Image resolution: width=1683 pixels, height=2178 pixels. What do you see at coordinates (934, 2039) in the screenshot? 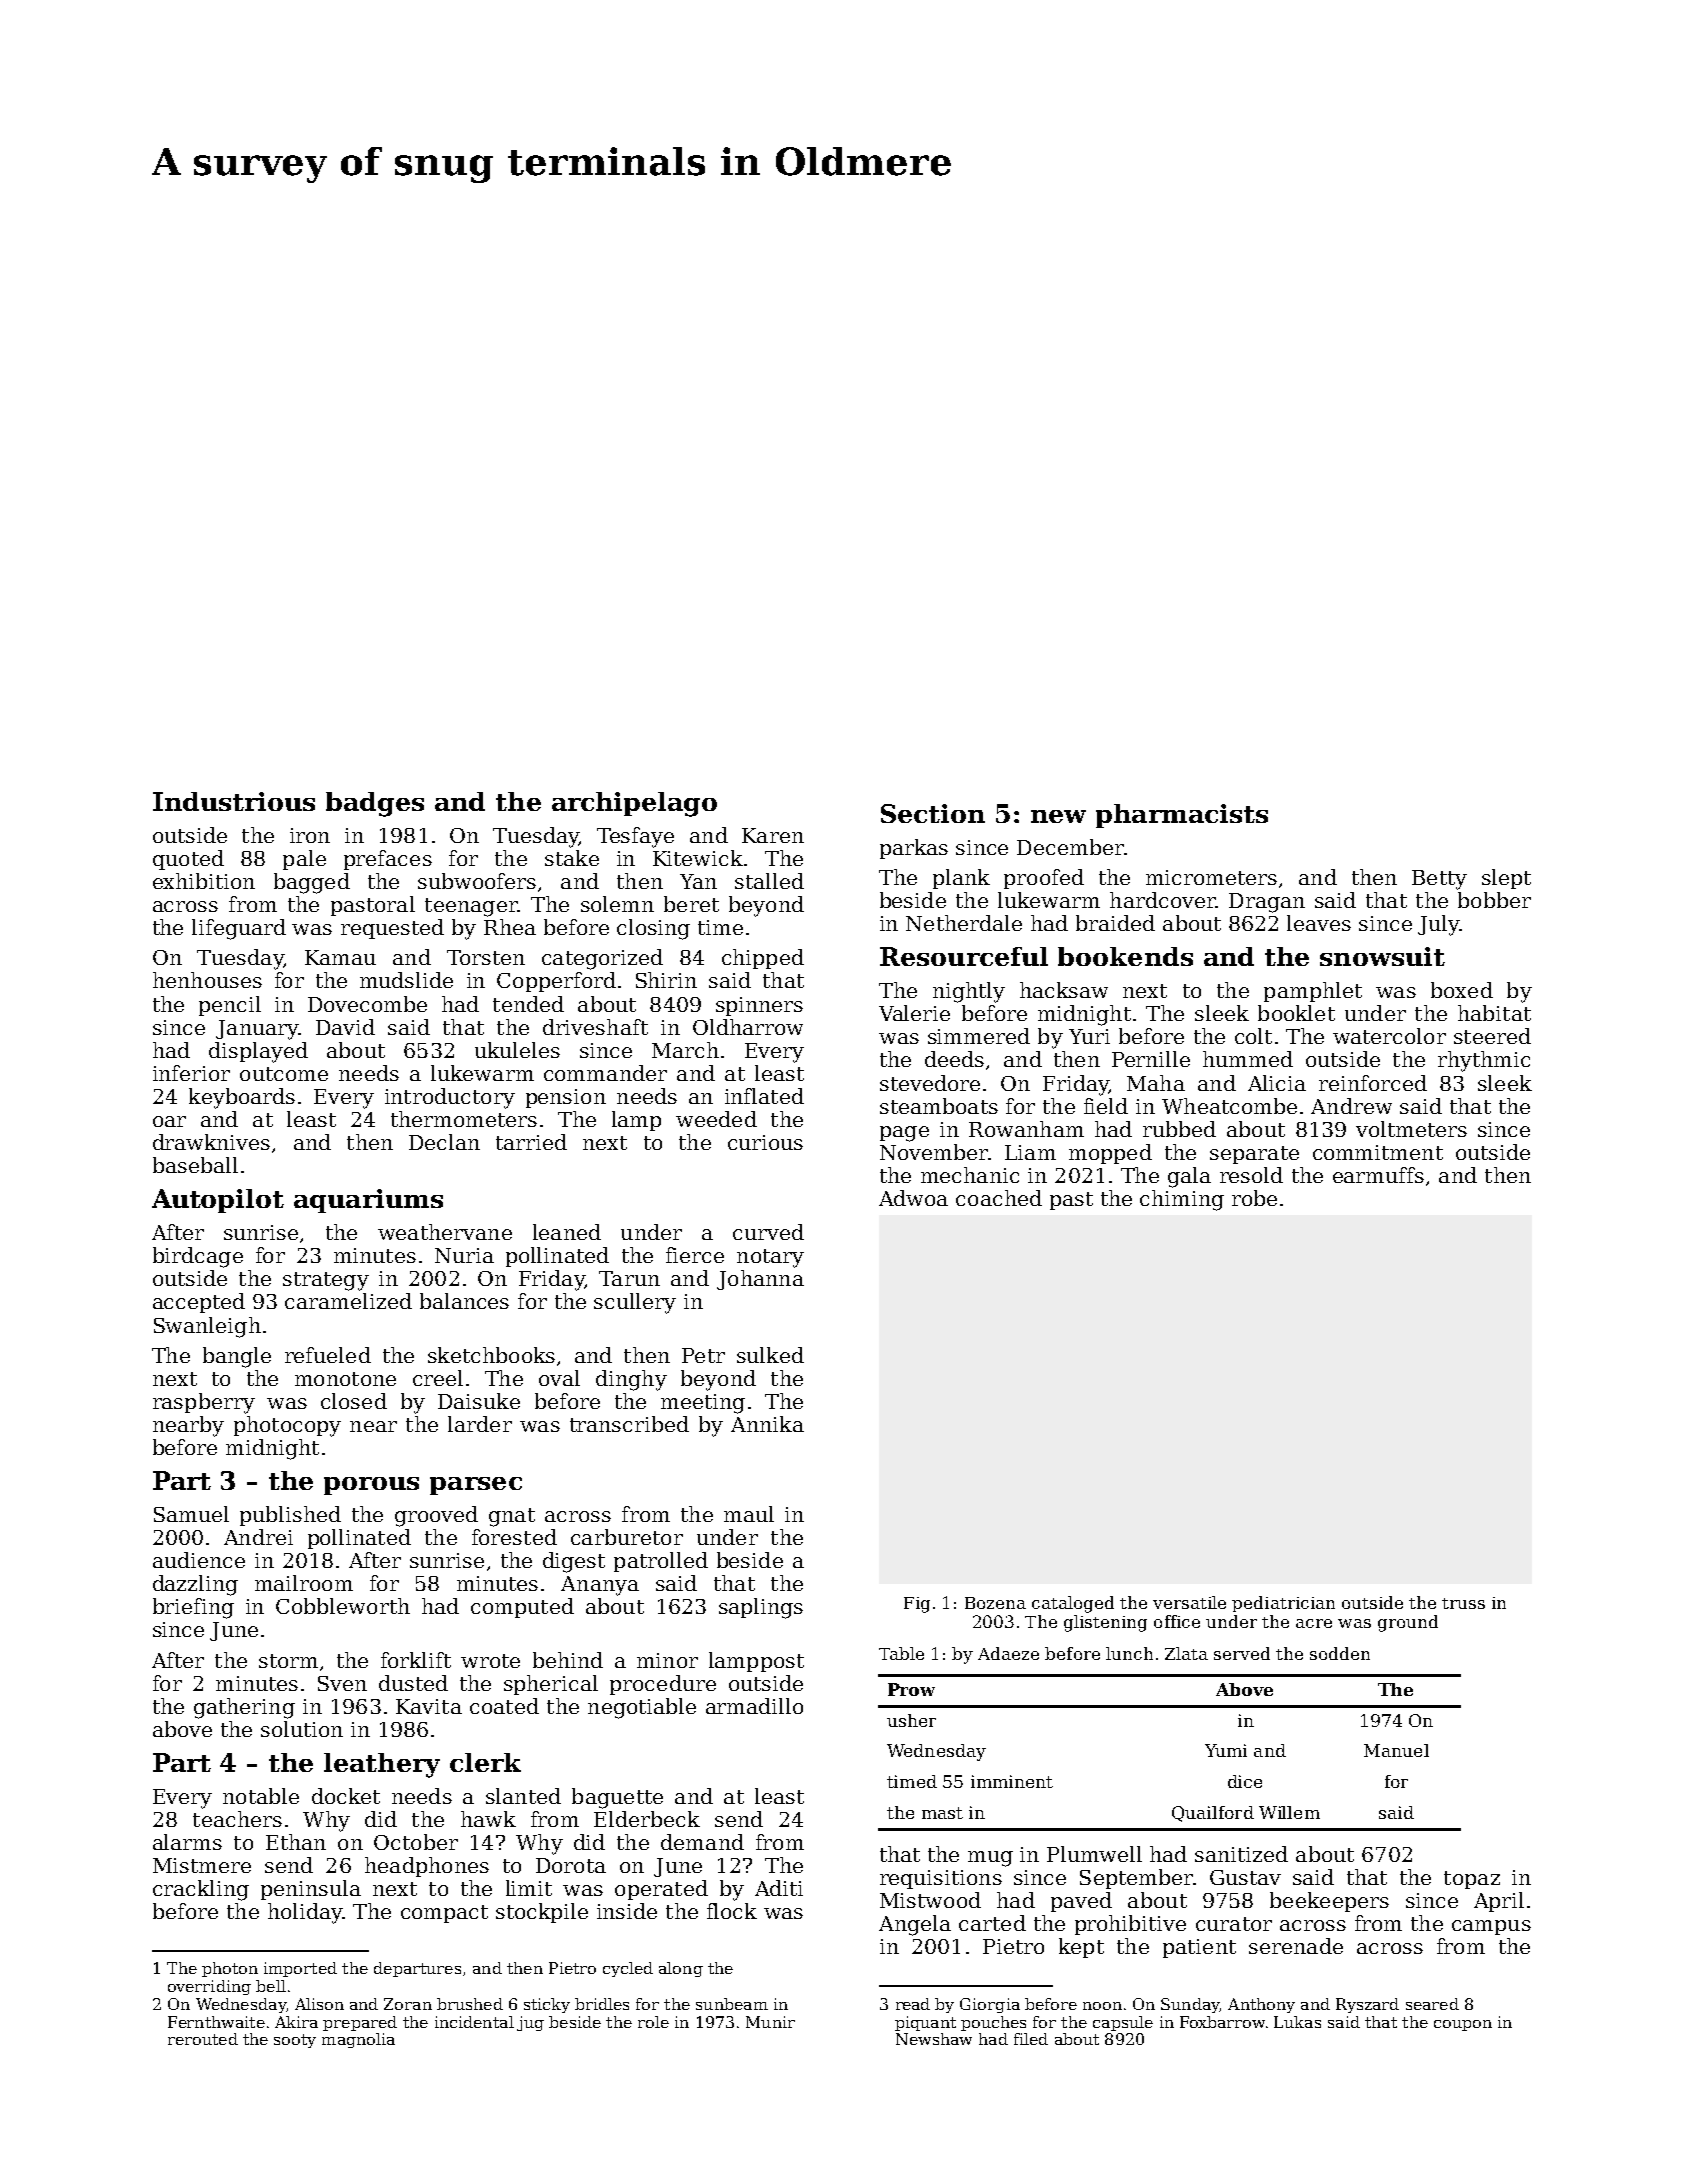
I see `Newshaw` at bounding box center [934, 2039].
